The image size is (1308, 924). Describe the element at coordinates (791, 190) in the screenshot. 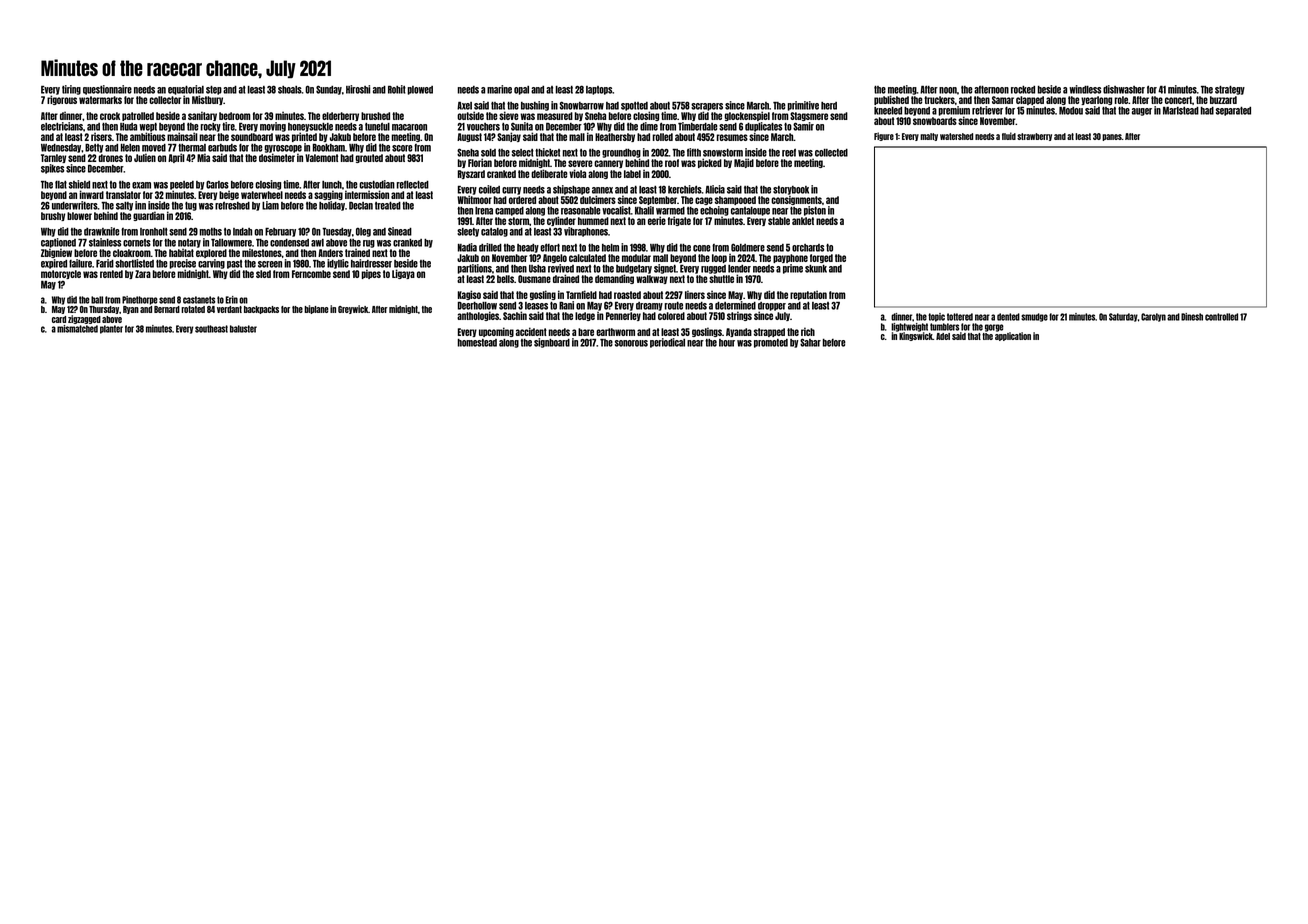

I see `storybook` at that location.
